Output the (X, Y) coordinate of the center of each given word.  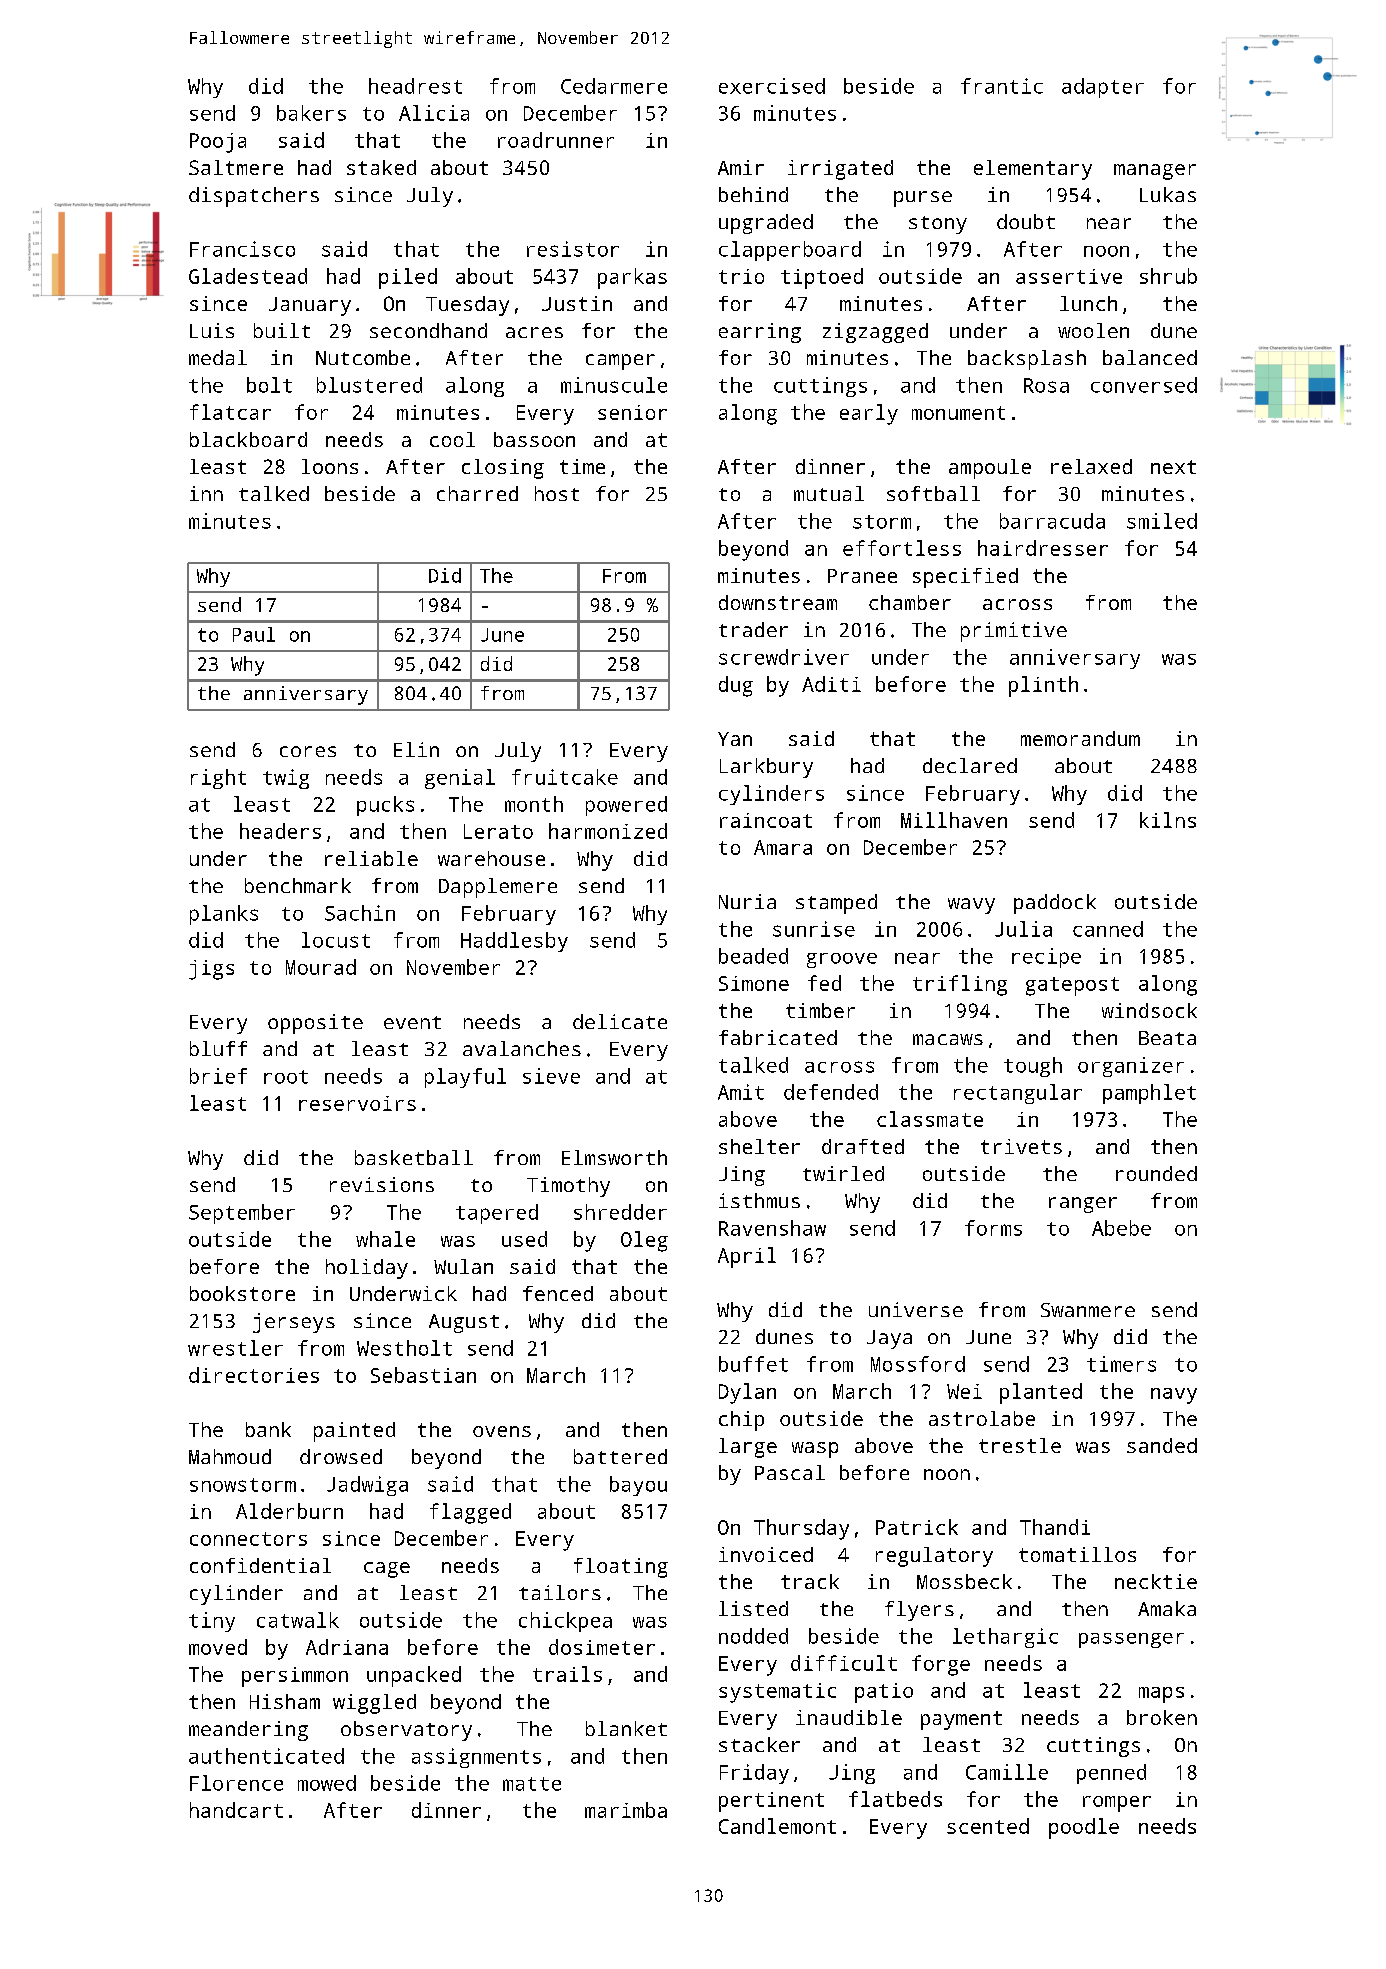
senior (632, 412)
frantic (1002, 86)
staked (381, 167)
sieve (551, 1076)
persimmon (295, 1677)
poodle (1084, 1828)
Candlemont (777, 1826)
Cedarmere (614, 86)
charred (477, 493)
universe (916, 1309)
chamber (910, 602)
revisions (382, 1184)
